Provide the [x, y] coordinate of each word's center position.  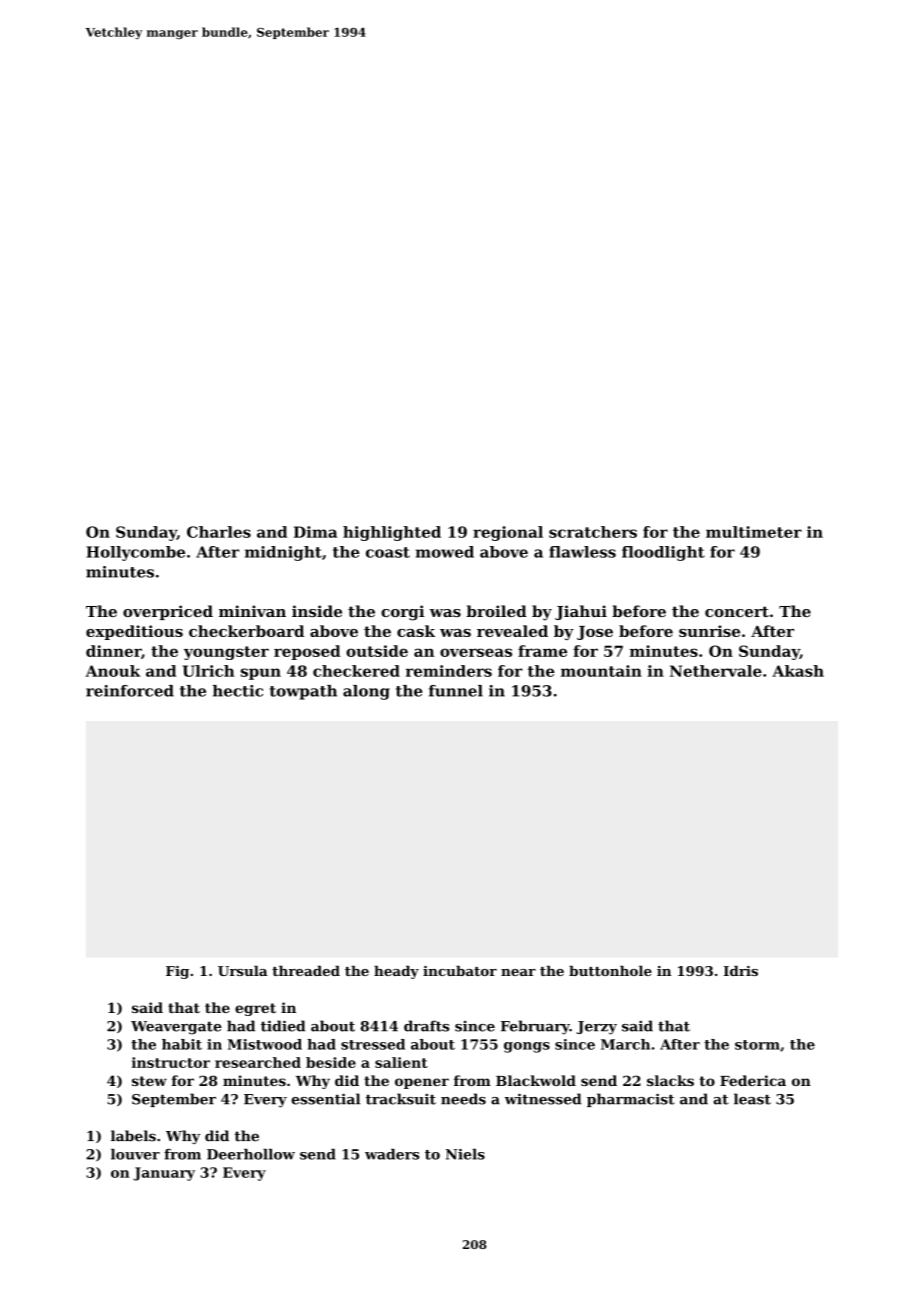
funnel [456, 691]
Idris [741, 971]
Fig [177, 972]
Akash [798, 671]
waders [392, 1154]
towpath [303, 692]
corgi [402, 613]
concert [737, 611]
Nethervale [716, 671]
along [366, 692]
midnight [283, 553]
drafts [426, 1026]
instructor [171, 1062]
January [164, 1174]
